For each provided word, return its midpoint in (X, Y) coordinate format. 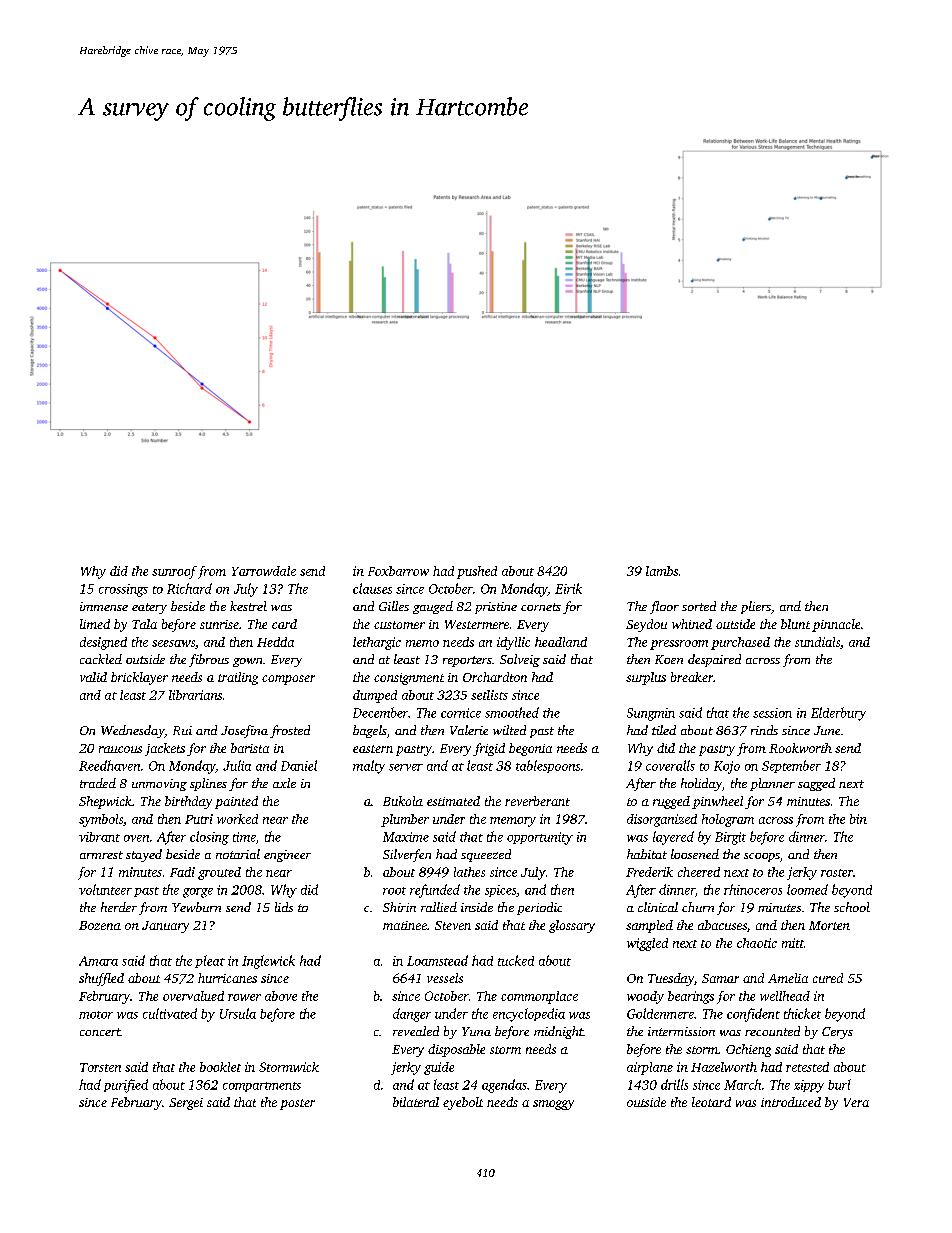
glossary (572, 926)
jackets (165, 749)
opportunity (540, 838)
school (852, 907)
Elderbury (838, 714)
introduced (791, 1102)
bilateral (416, 1102)
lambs (662, 571)
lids (284, 907)
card (284, 624)
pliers (756, 607)
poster (297, 1104)
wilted (509, 730)
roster (837, 873)
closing (209, 838)
